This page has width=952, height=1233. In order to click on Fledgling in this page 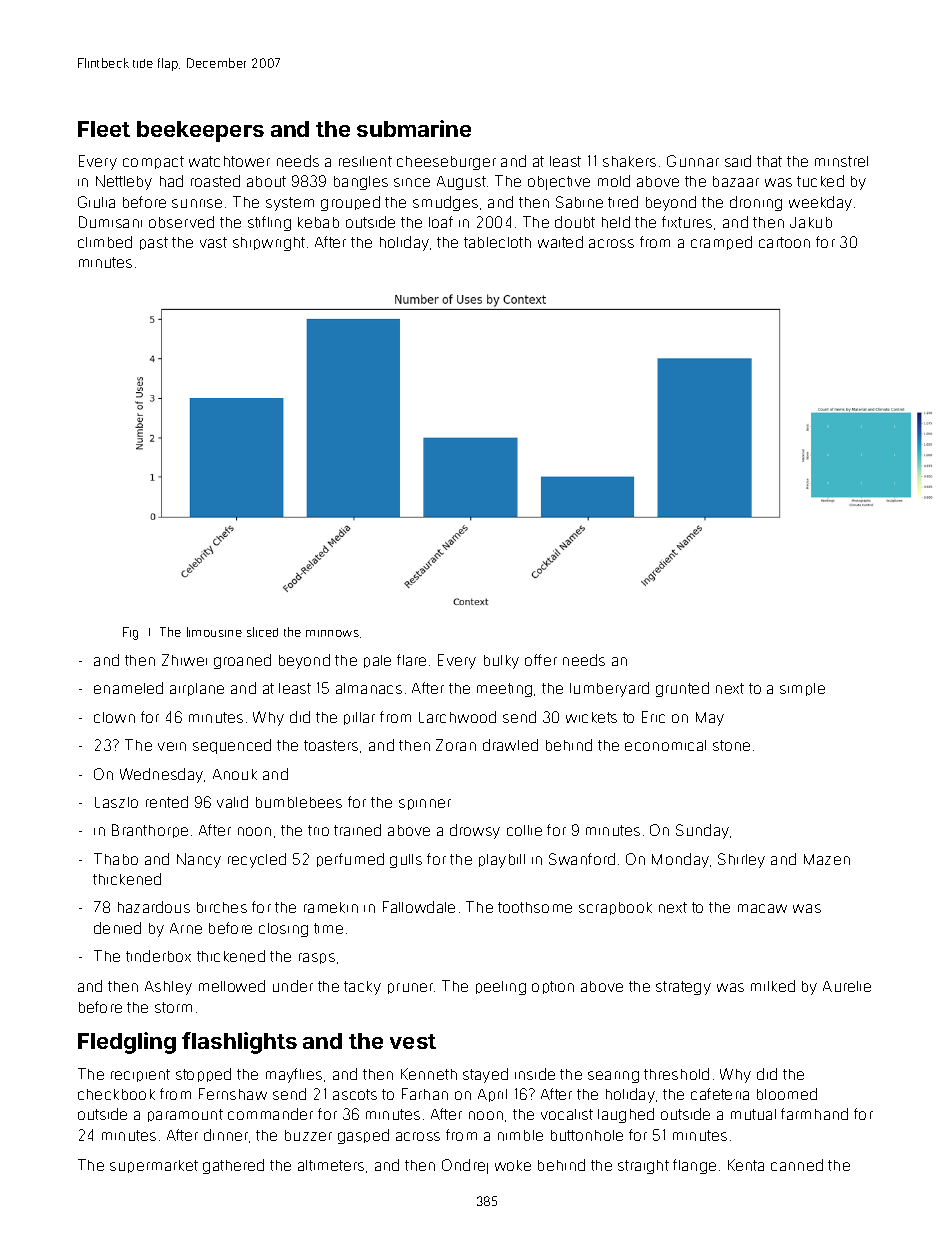, I will do `click(127, 1043)`.
